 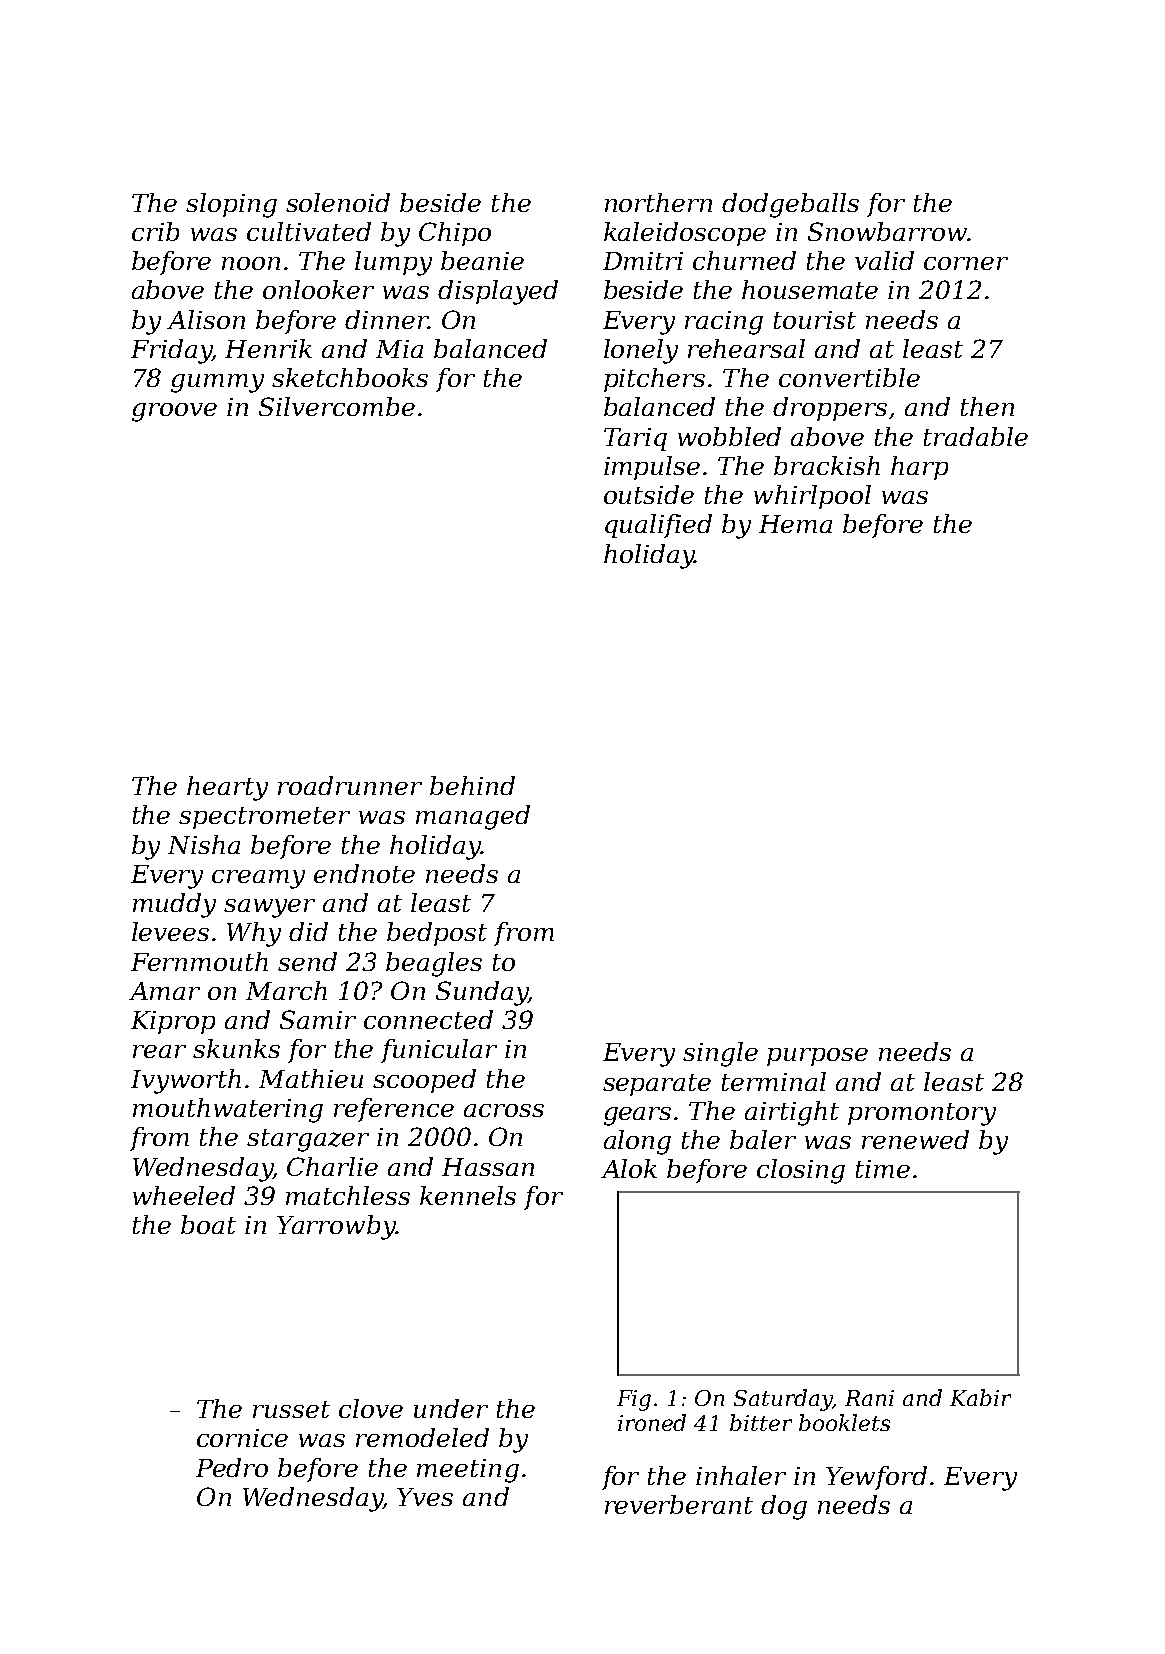 I want to click on convertible, so click(x=849, y=377).
